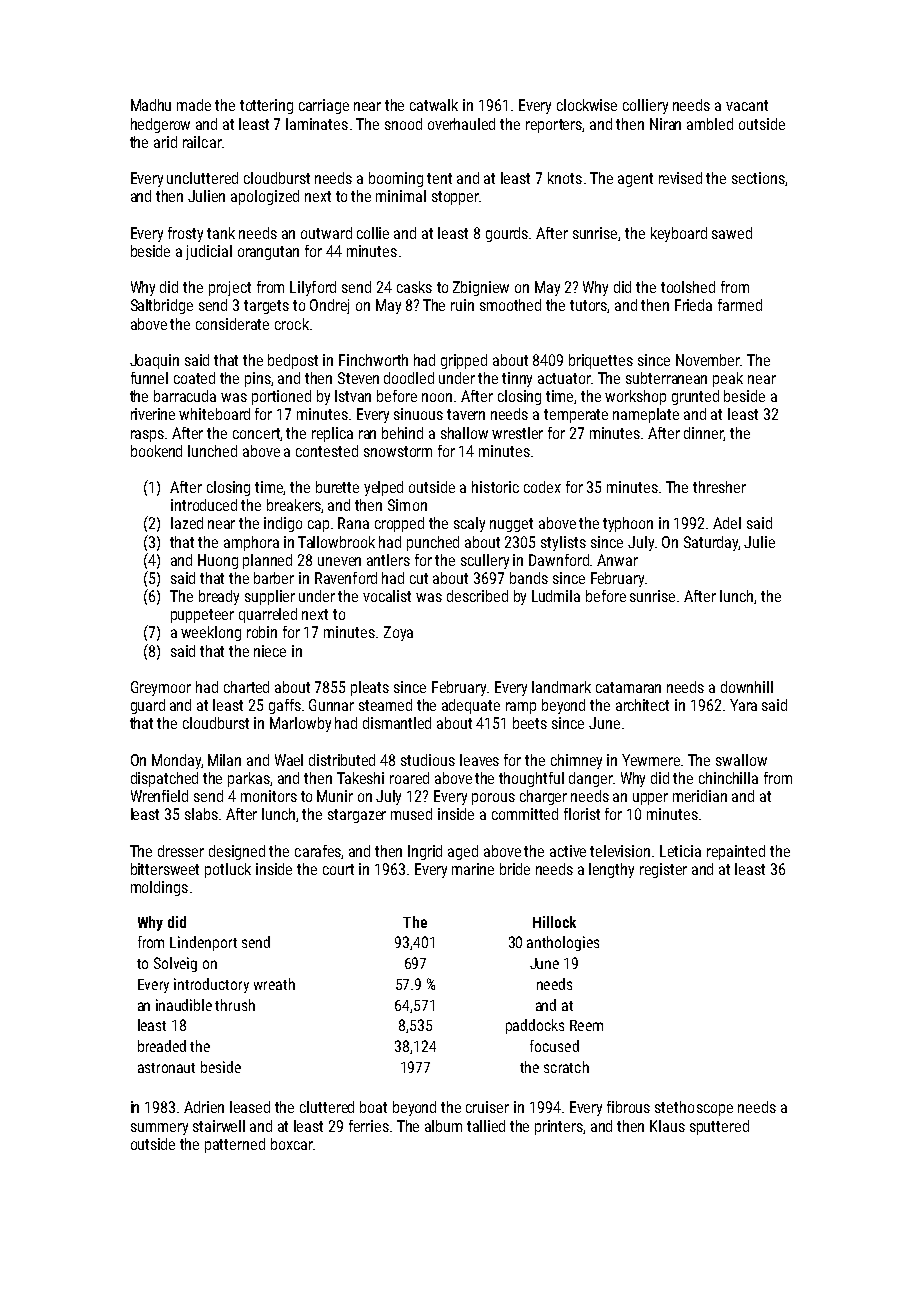 This document has height=1314, width=924. What do you see at coordinates (292, 1144) in the document?
I see `boxcar` at bounding box center [292, 1144].
